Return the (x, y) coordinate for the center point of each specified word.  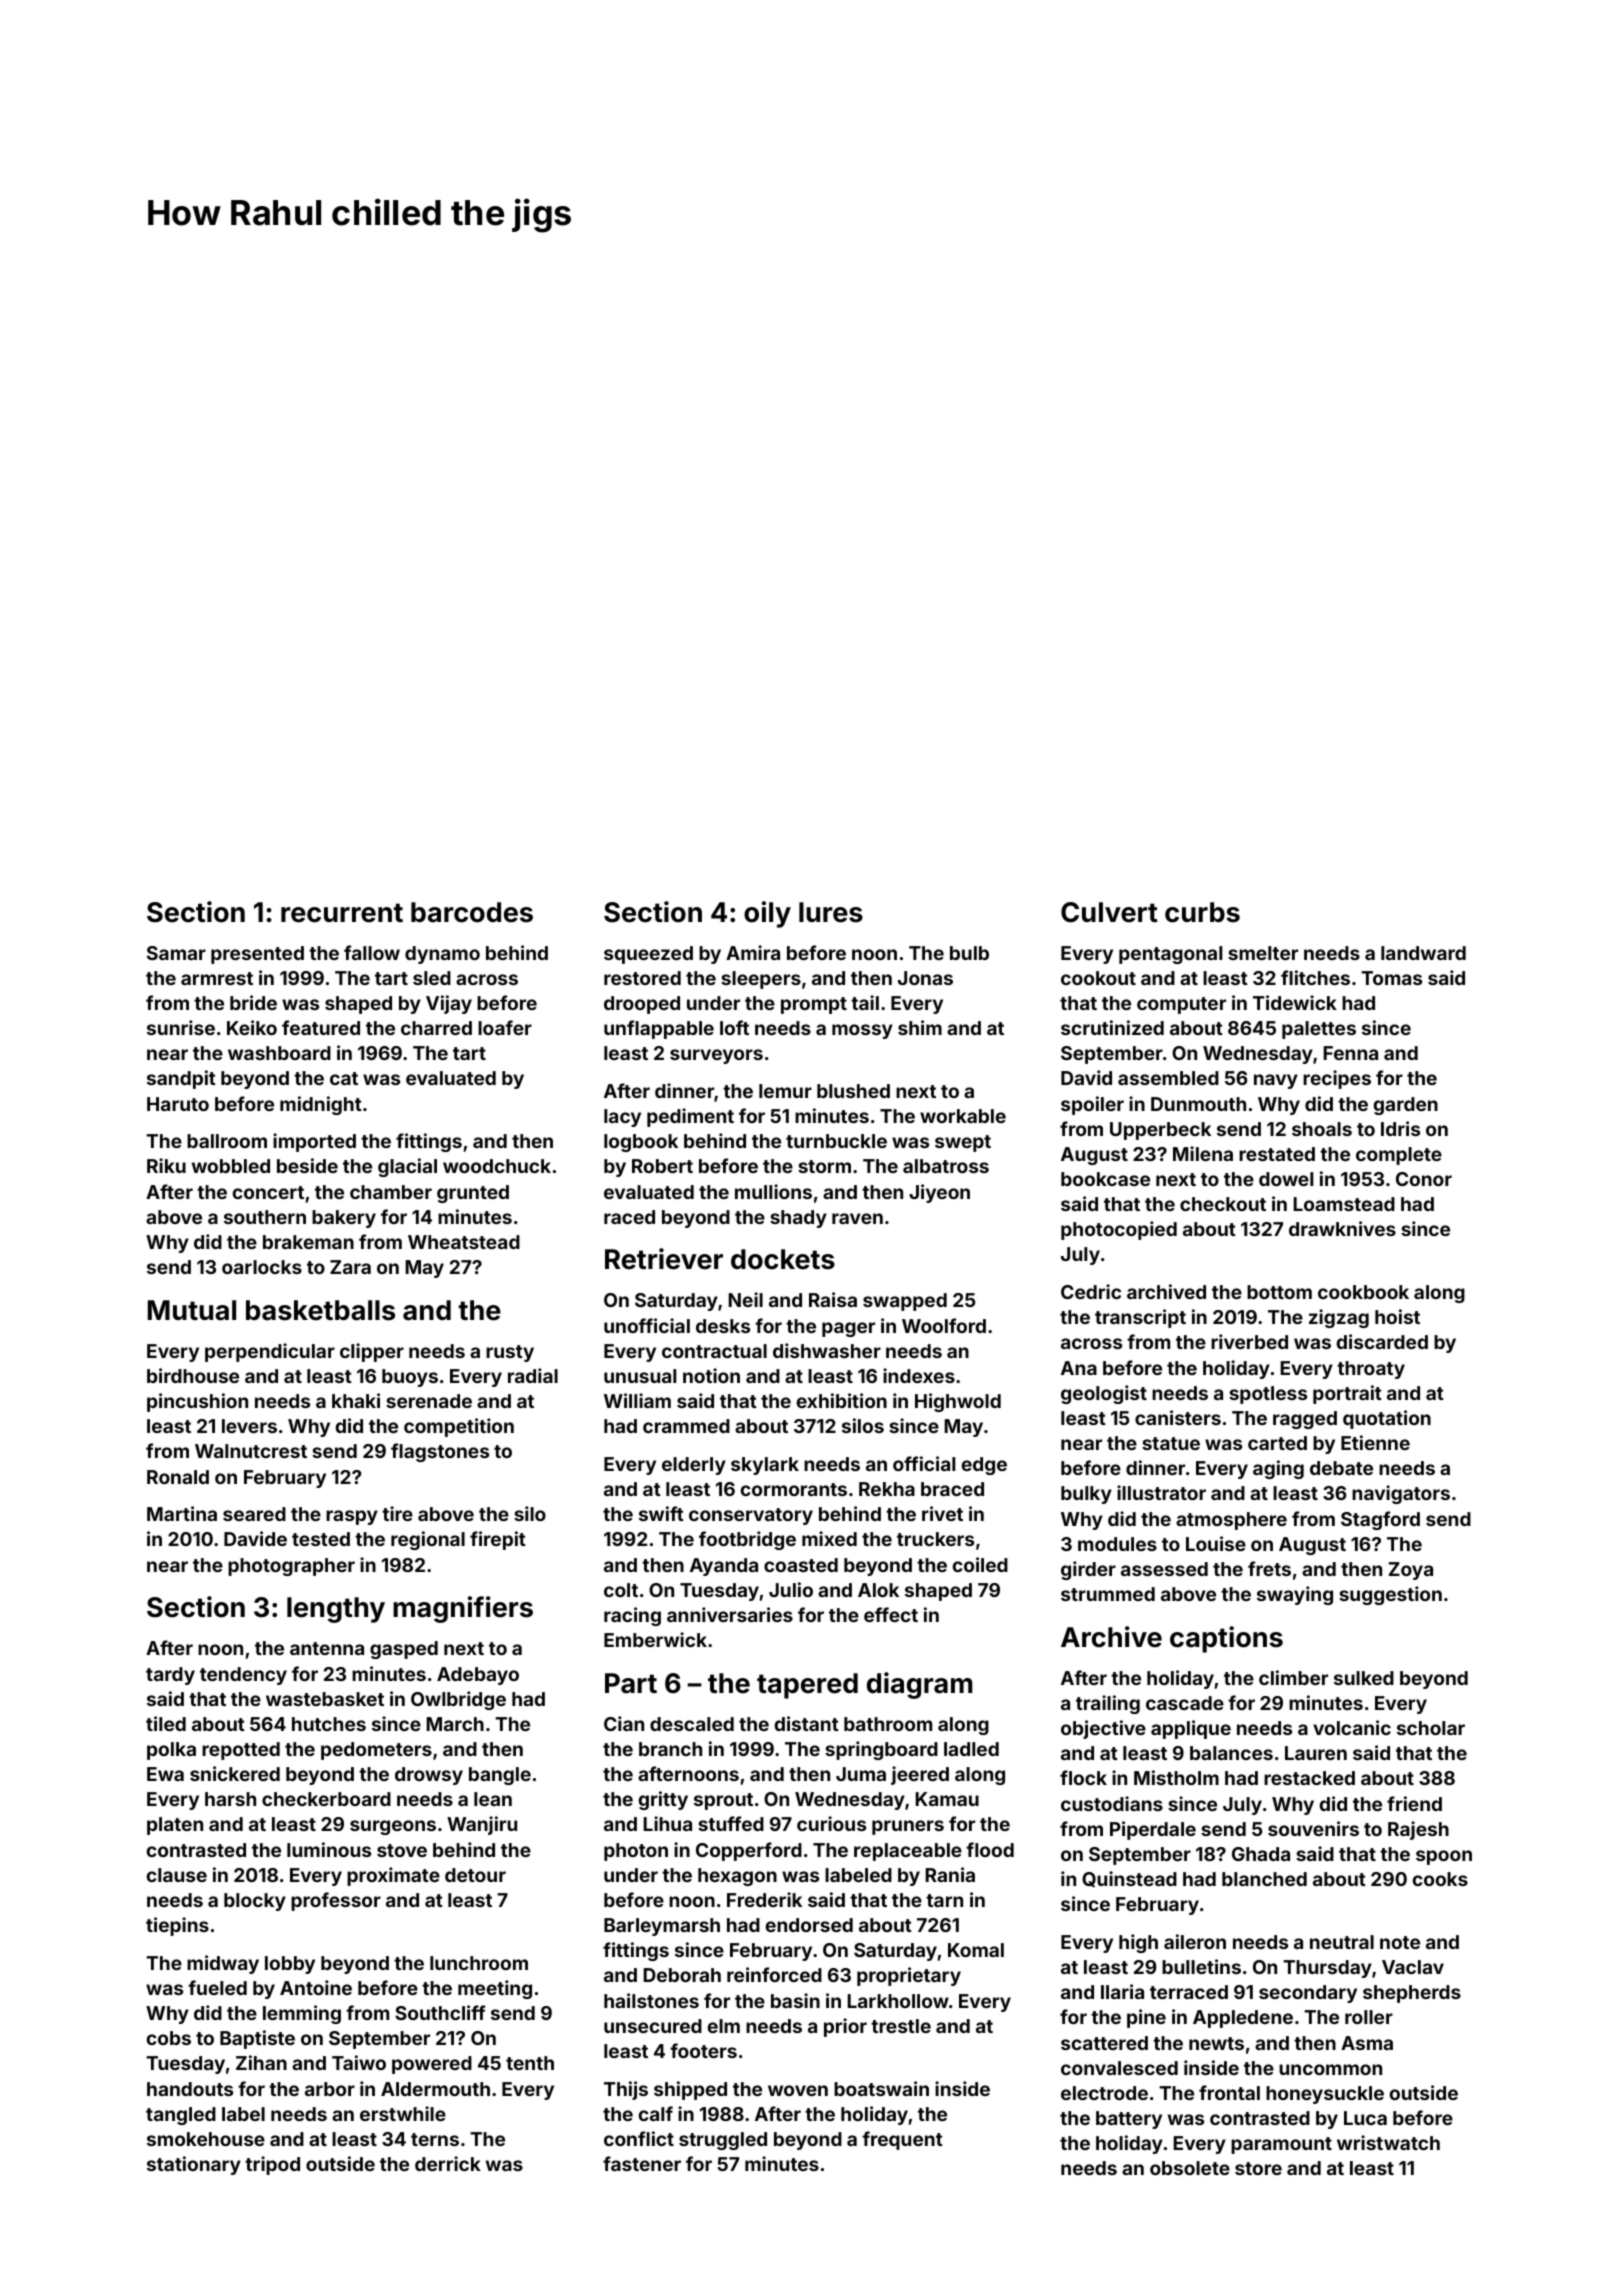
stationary (194, 2165)
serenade (429, 1401)
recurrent (342, 913)
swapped (905, 1302)
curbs (1202, 912)
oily (767, 914)
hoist (1397, 1316)
